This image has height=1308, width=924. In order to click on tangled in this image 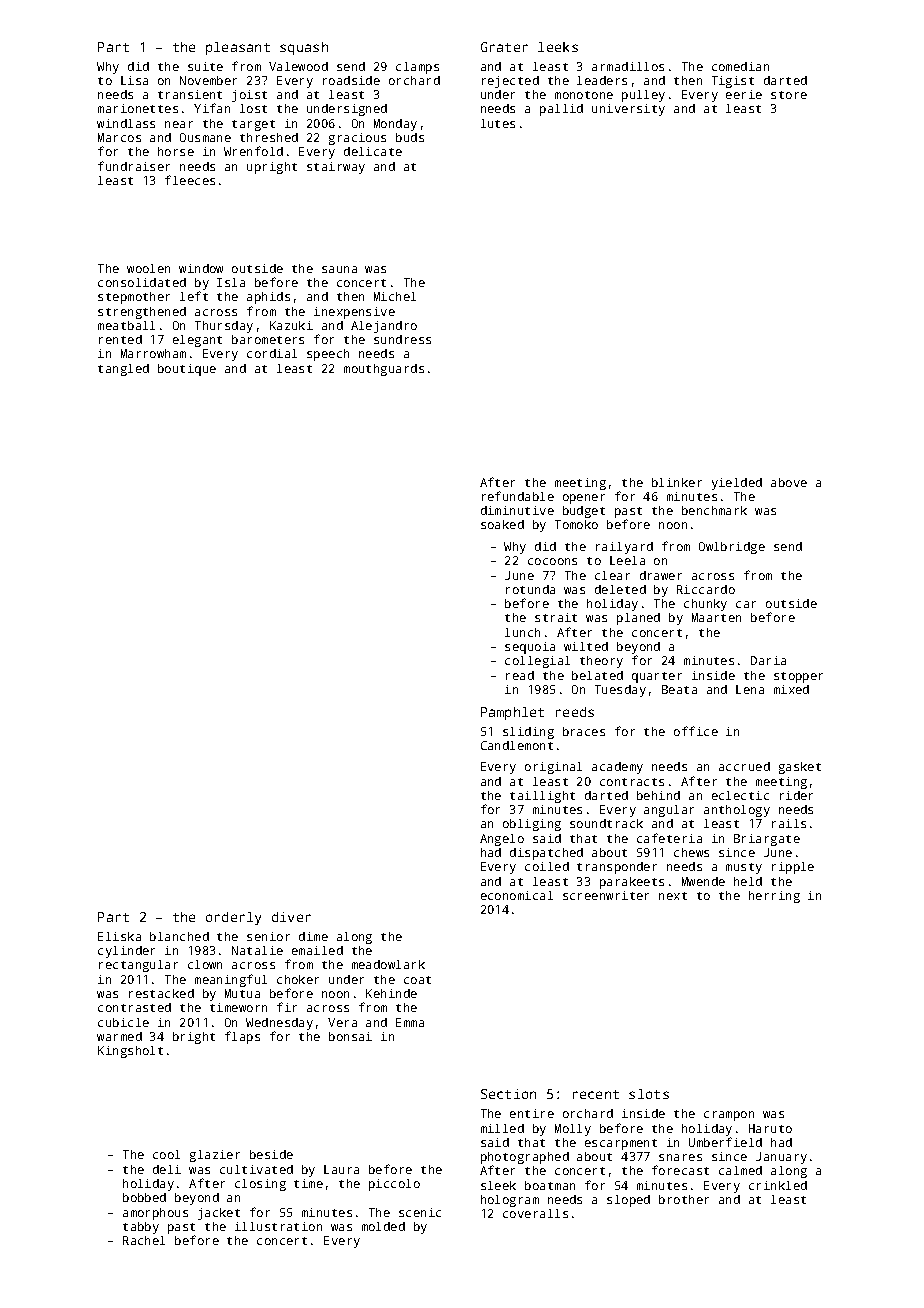, I will do `click(123, 370)`.
